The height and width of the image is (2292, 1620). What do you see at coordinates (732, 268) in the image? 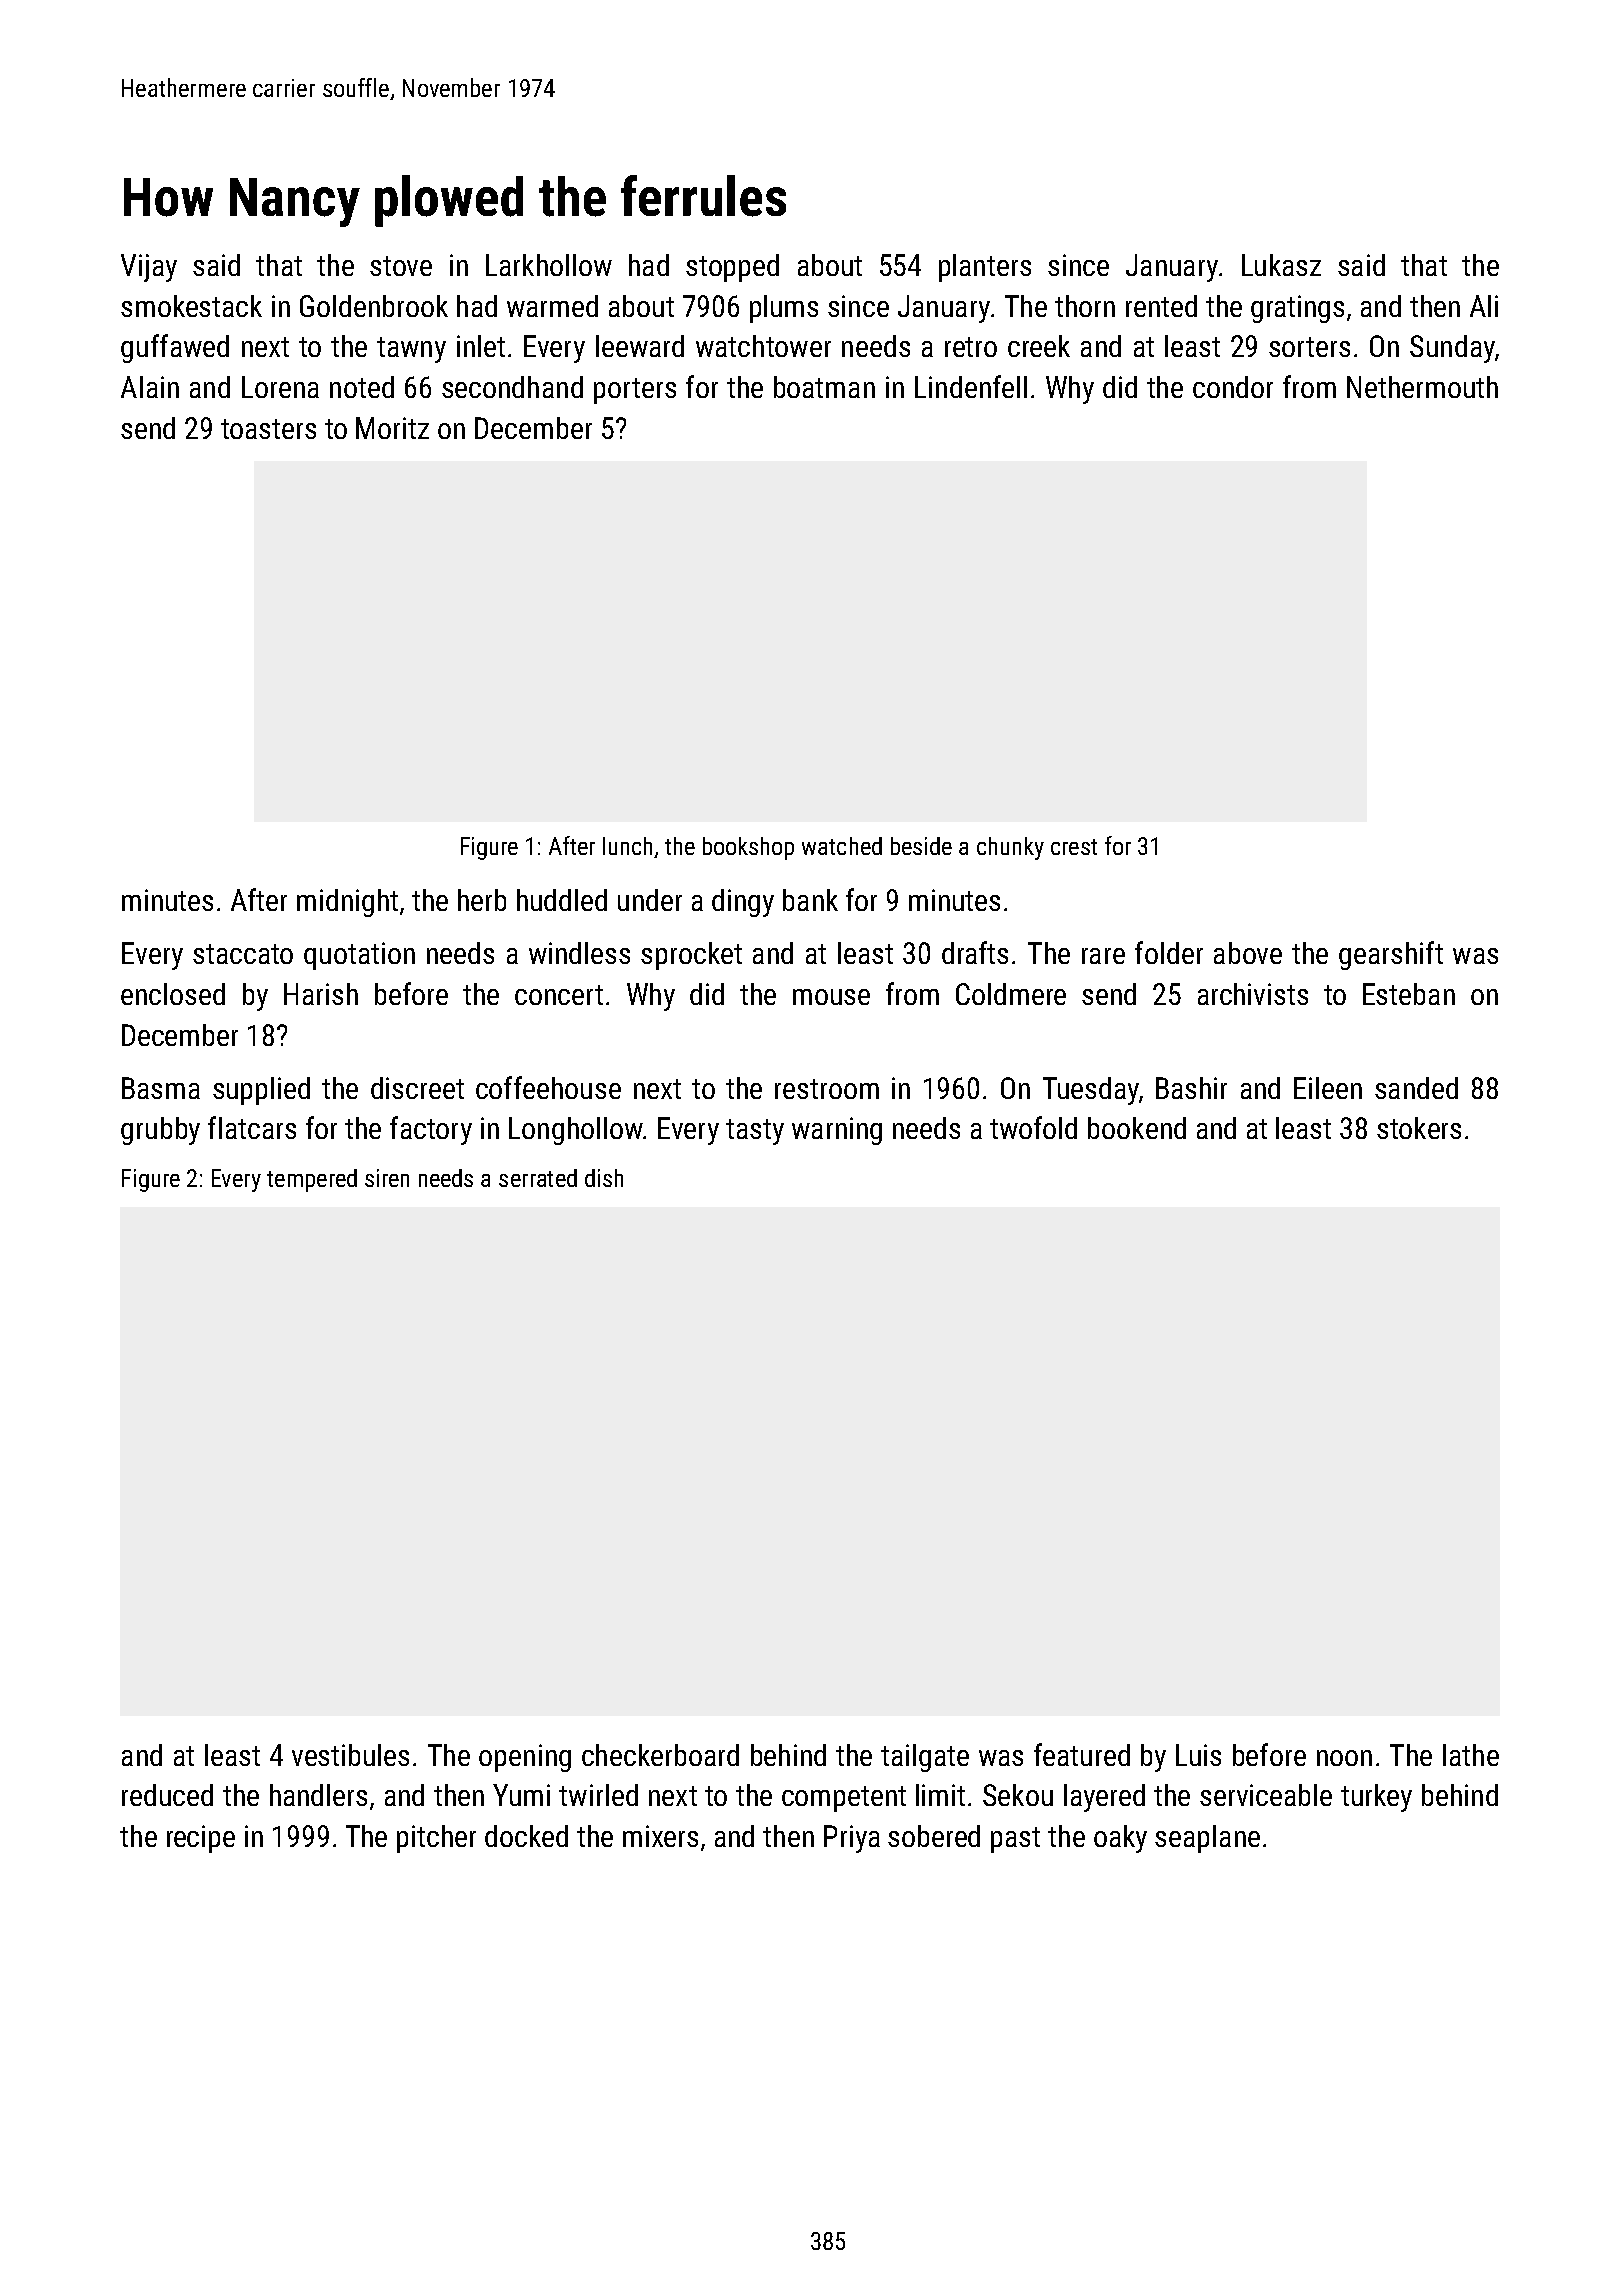
I see `stopped` at bounding box center [732, 268].
